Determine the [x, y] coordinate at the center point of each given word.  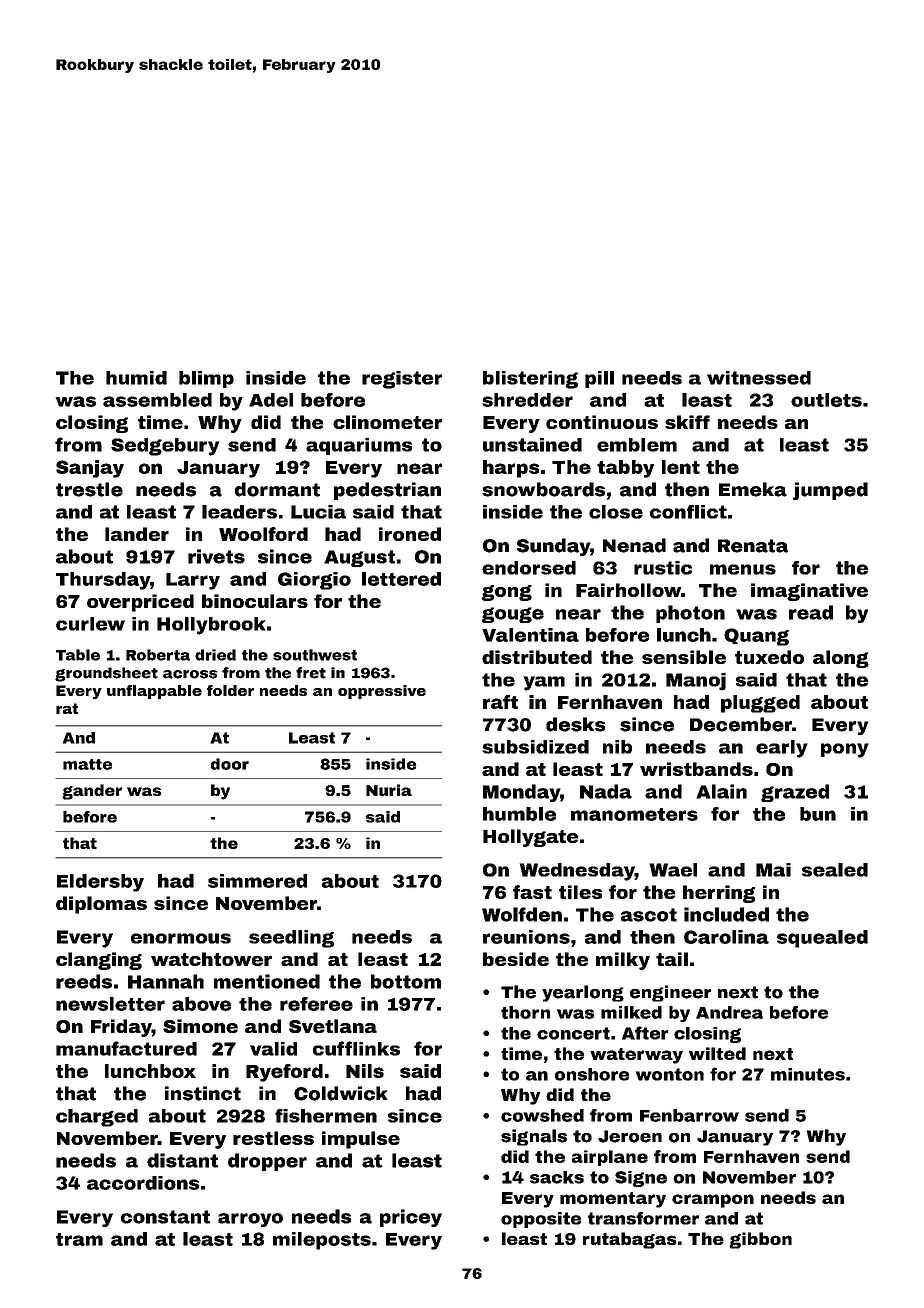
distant [182, 1160]
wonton [670, 1074]
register [402, 380]
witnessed [759, 378]
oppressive [382, 692]
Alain [721, 791]
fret [311, 673]
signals [534, 1137]
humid [136, 378]
